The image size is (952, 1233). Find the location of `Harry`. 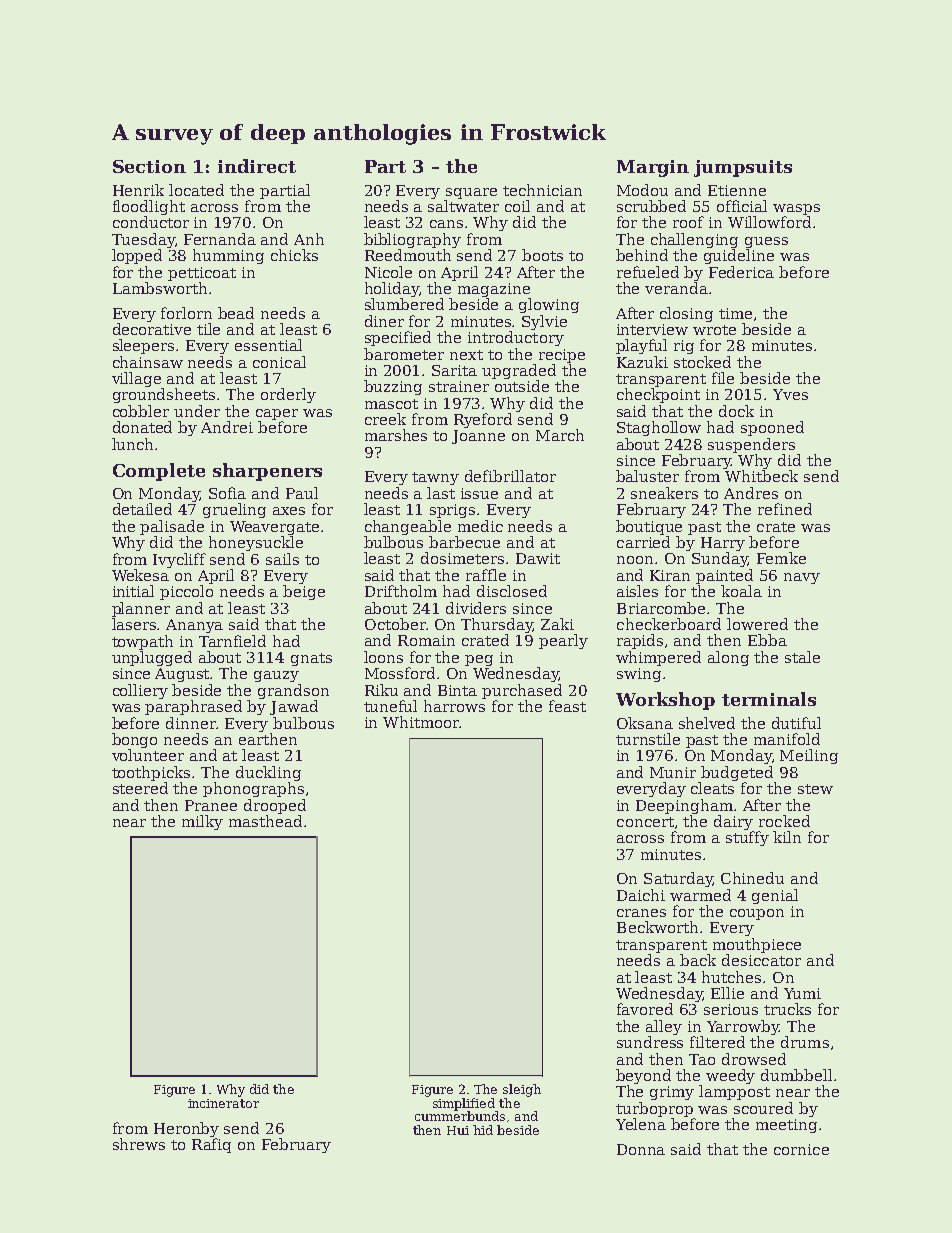

Harry is located at coordinates (723, 544).
